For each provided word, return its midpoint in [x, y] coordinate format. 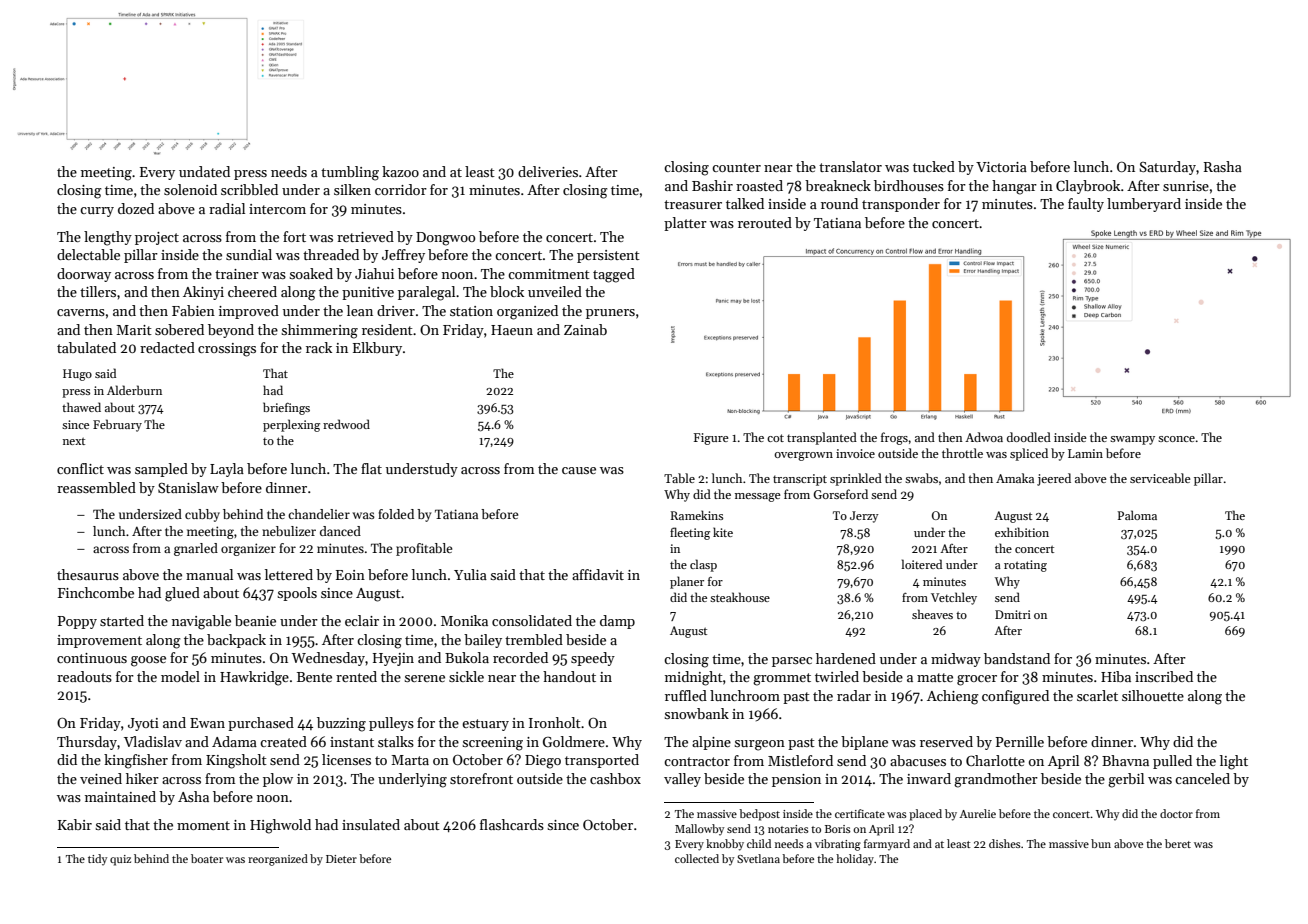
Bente [314, 677]
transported [602, 761]
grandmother [996, 780]
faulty [1086, 205]
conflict [80, 468]
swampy [1132, 440]
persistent [608, 256]
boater [207, 858]
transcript [800, 480]
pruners [610, 314]
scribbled [249, 189]
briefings [286, 408]
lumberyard [1144, 205]
